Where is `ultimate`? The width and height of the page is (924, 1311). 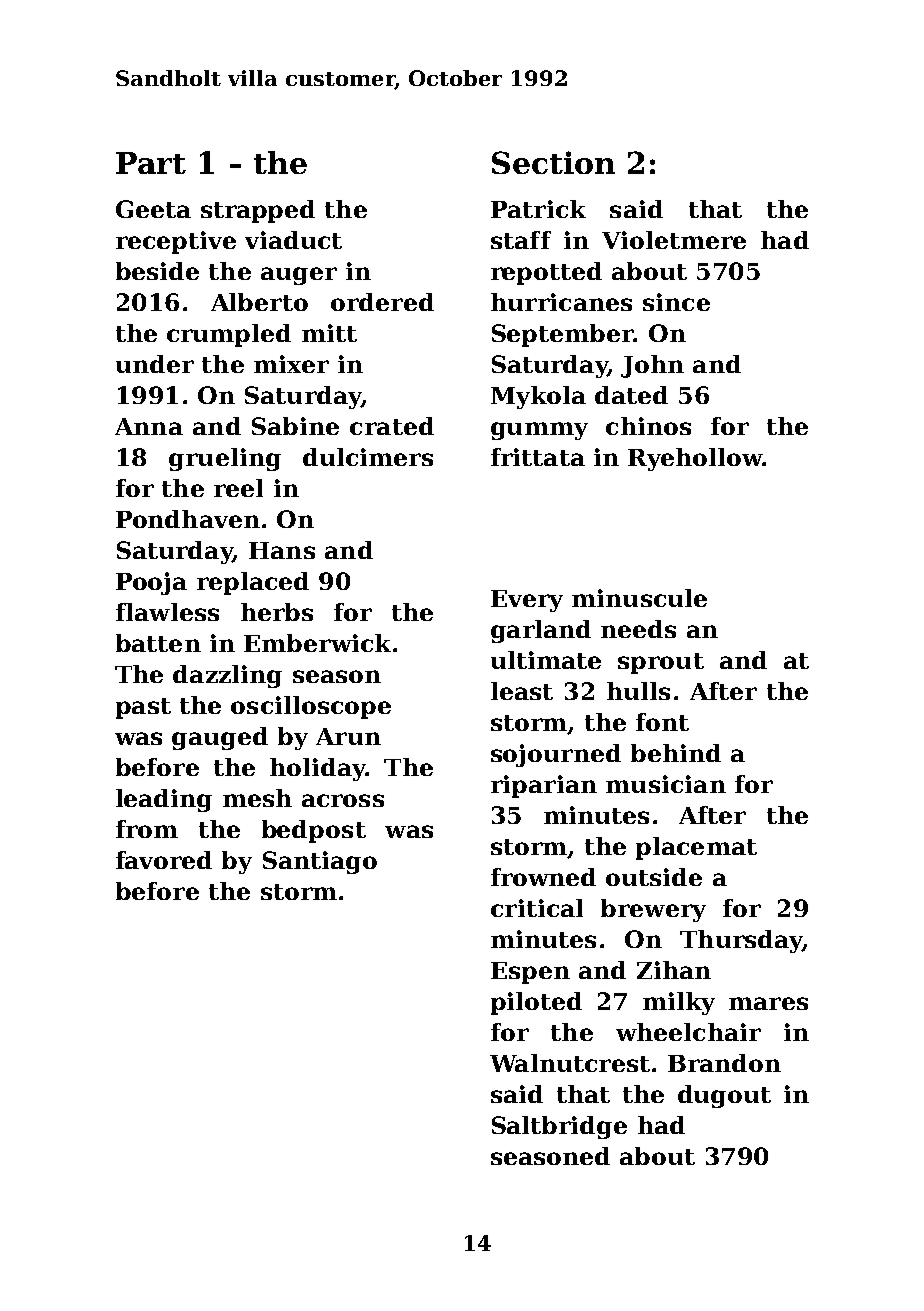 ultimate is located at coordinates (546, 660).
